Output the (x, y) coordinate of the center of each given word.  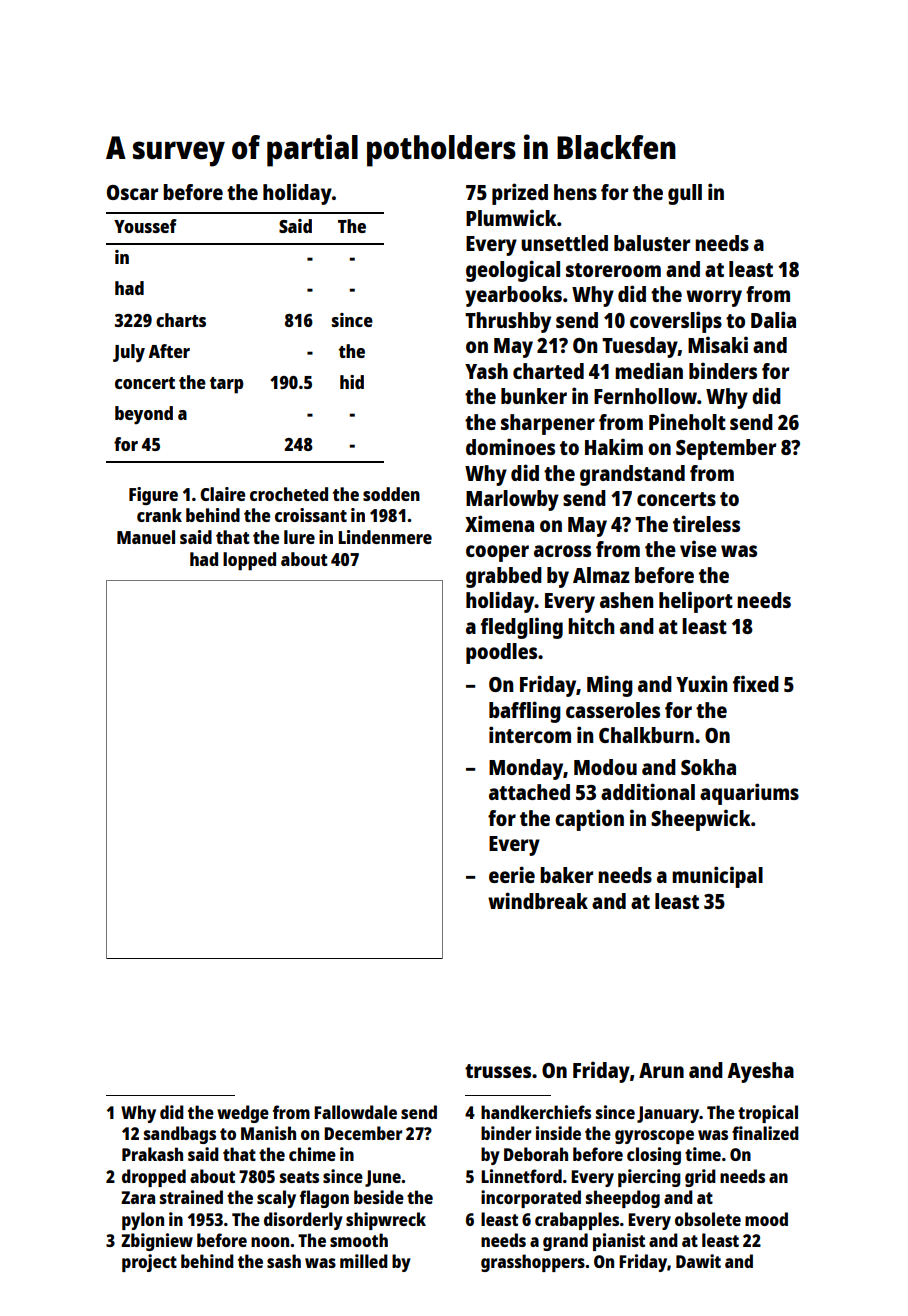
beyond (144, 415)
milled (364, 1261)
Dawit (698, 1261)
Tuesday (640, 347)
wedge (243, 1114)
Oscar (132, 192)
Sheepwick (701, 820)
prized (520, 194)
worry (714, 298)
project (149, 1263)
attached (529, 792)
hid (352, 382)
